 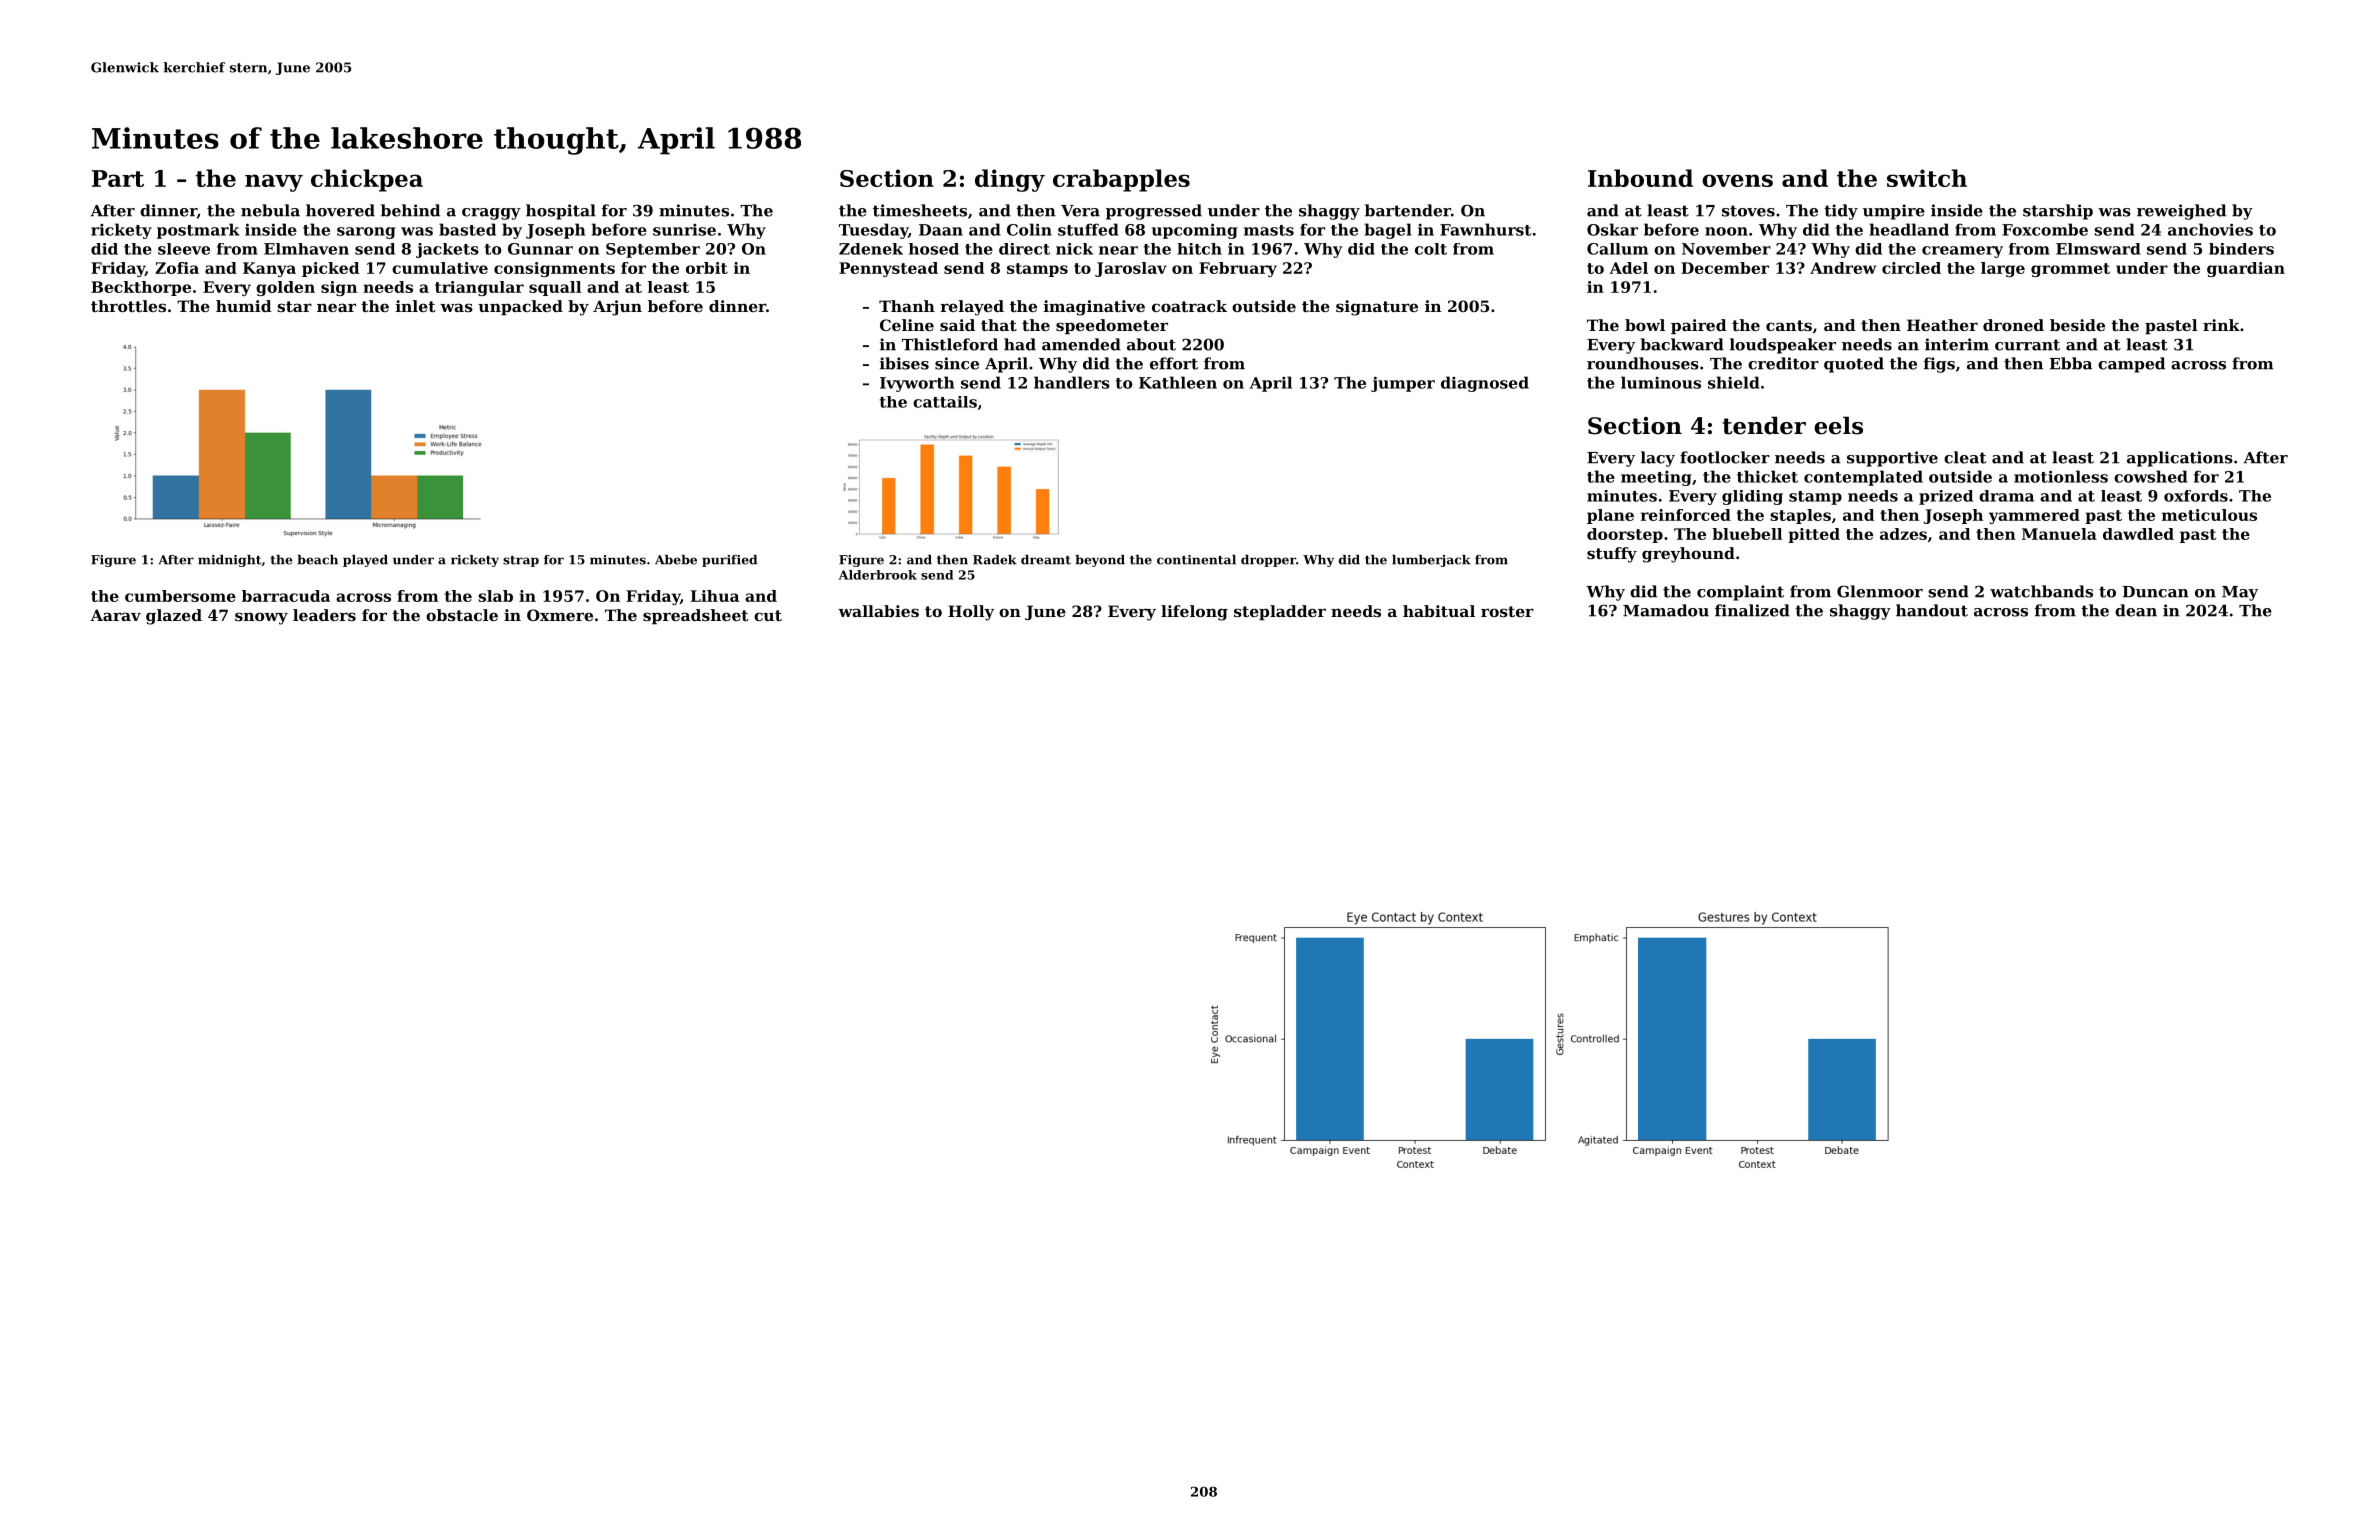 What do you see at coordinates (180, 596) in the screenshot?
I see `cumbersome` at bounding box center [180, 596].
